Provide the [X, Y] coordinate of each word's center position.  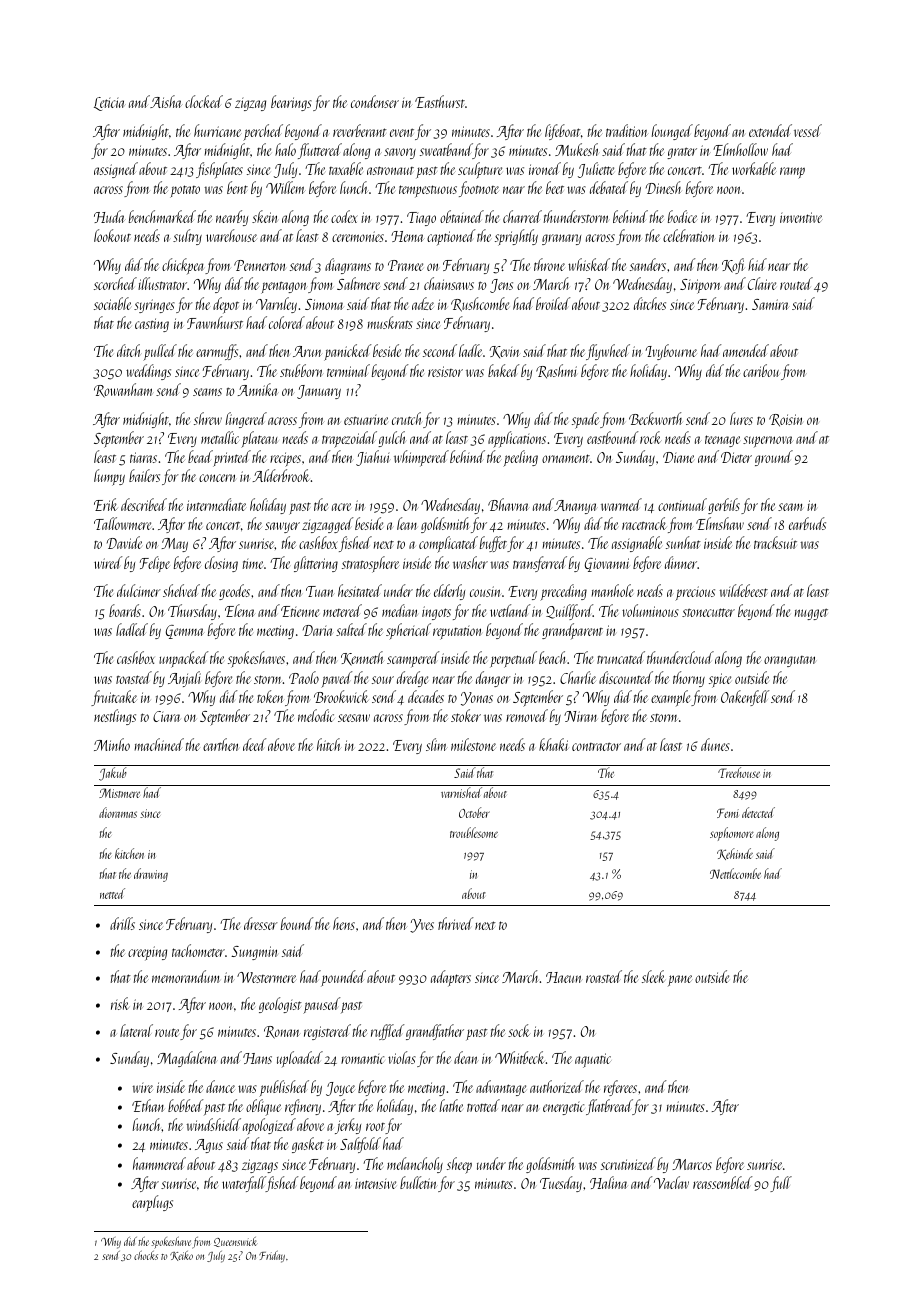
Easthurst [440, 101]
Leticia [110, 104]
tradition [627, 130]
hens [344, 923]
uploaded [300, 1059]
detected [758, 812]
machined [159, 744]
